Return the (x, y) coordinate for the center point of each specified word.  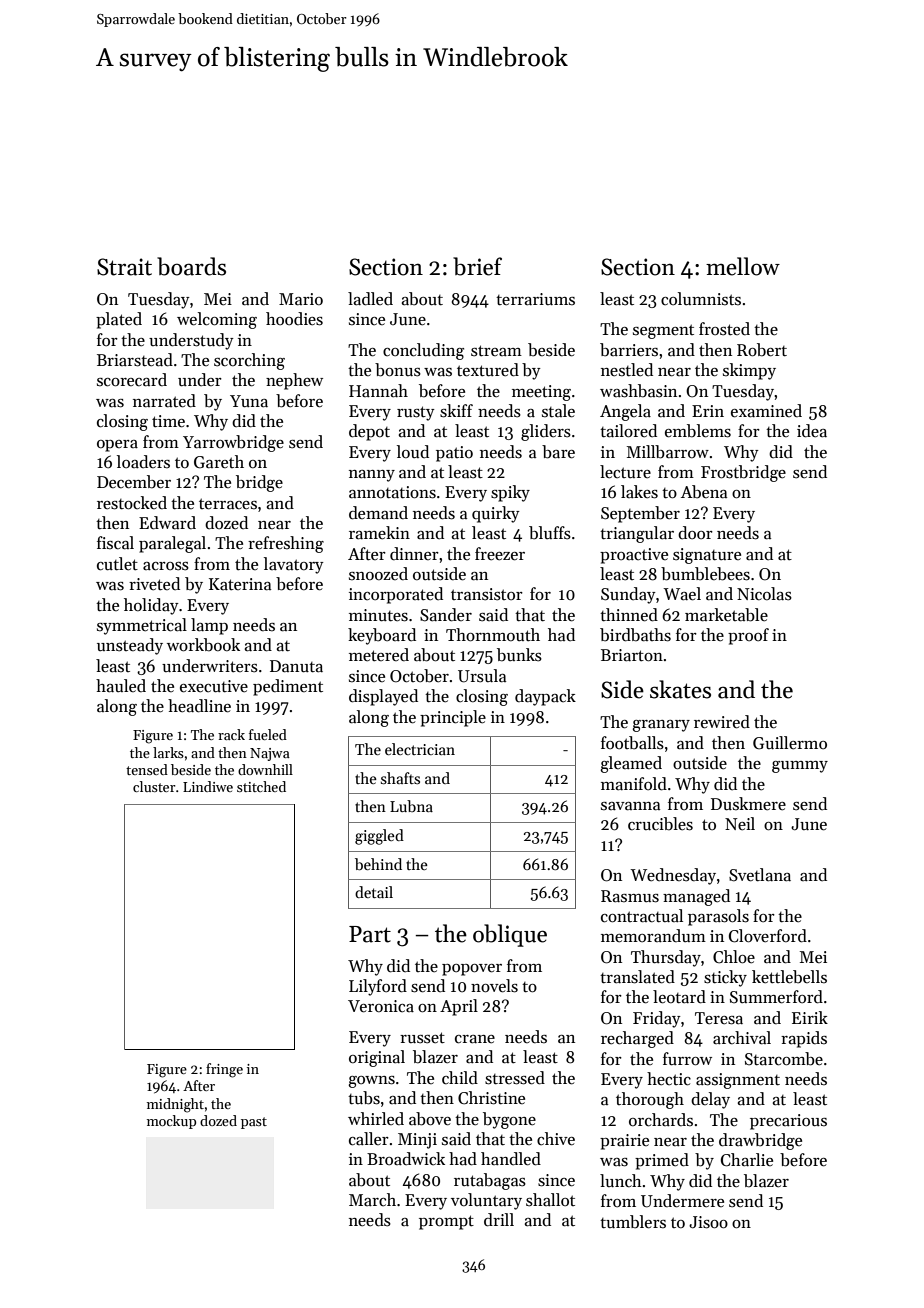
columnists (701, 299)
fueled (268, 734)
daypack (545, 697)
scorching (249, 361)
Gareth (219, 462)
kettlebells (789, 977)
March (372, 1199)
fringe (224, 1070)
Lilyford (378, 987)
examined (766, 411)
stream (496, 351)
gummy (800, 767)
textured (488, 370)
